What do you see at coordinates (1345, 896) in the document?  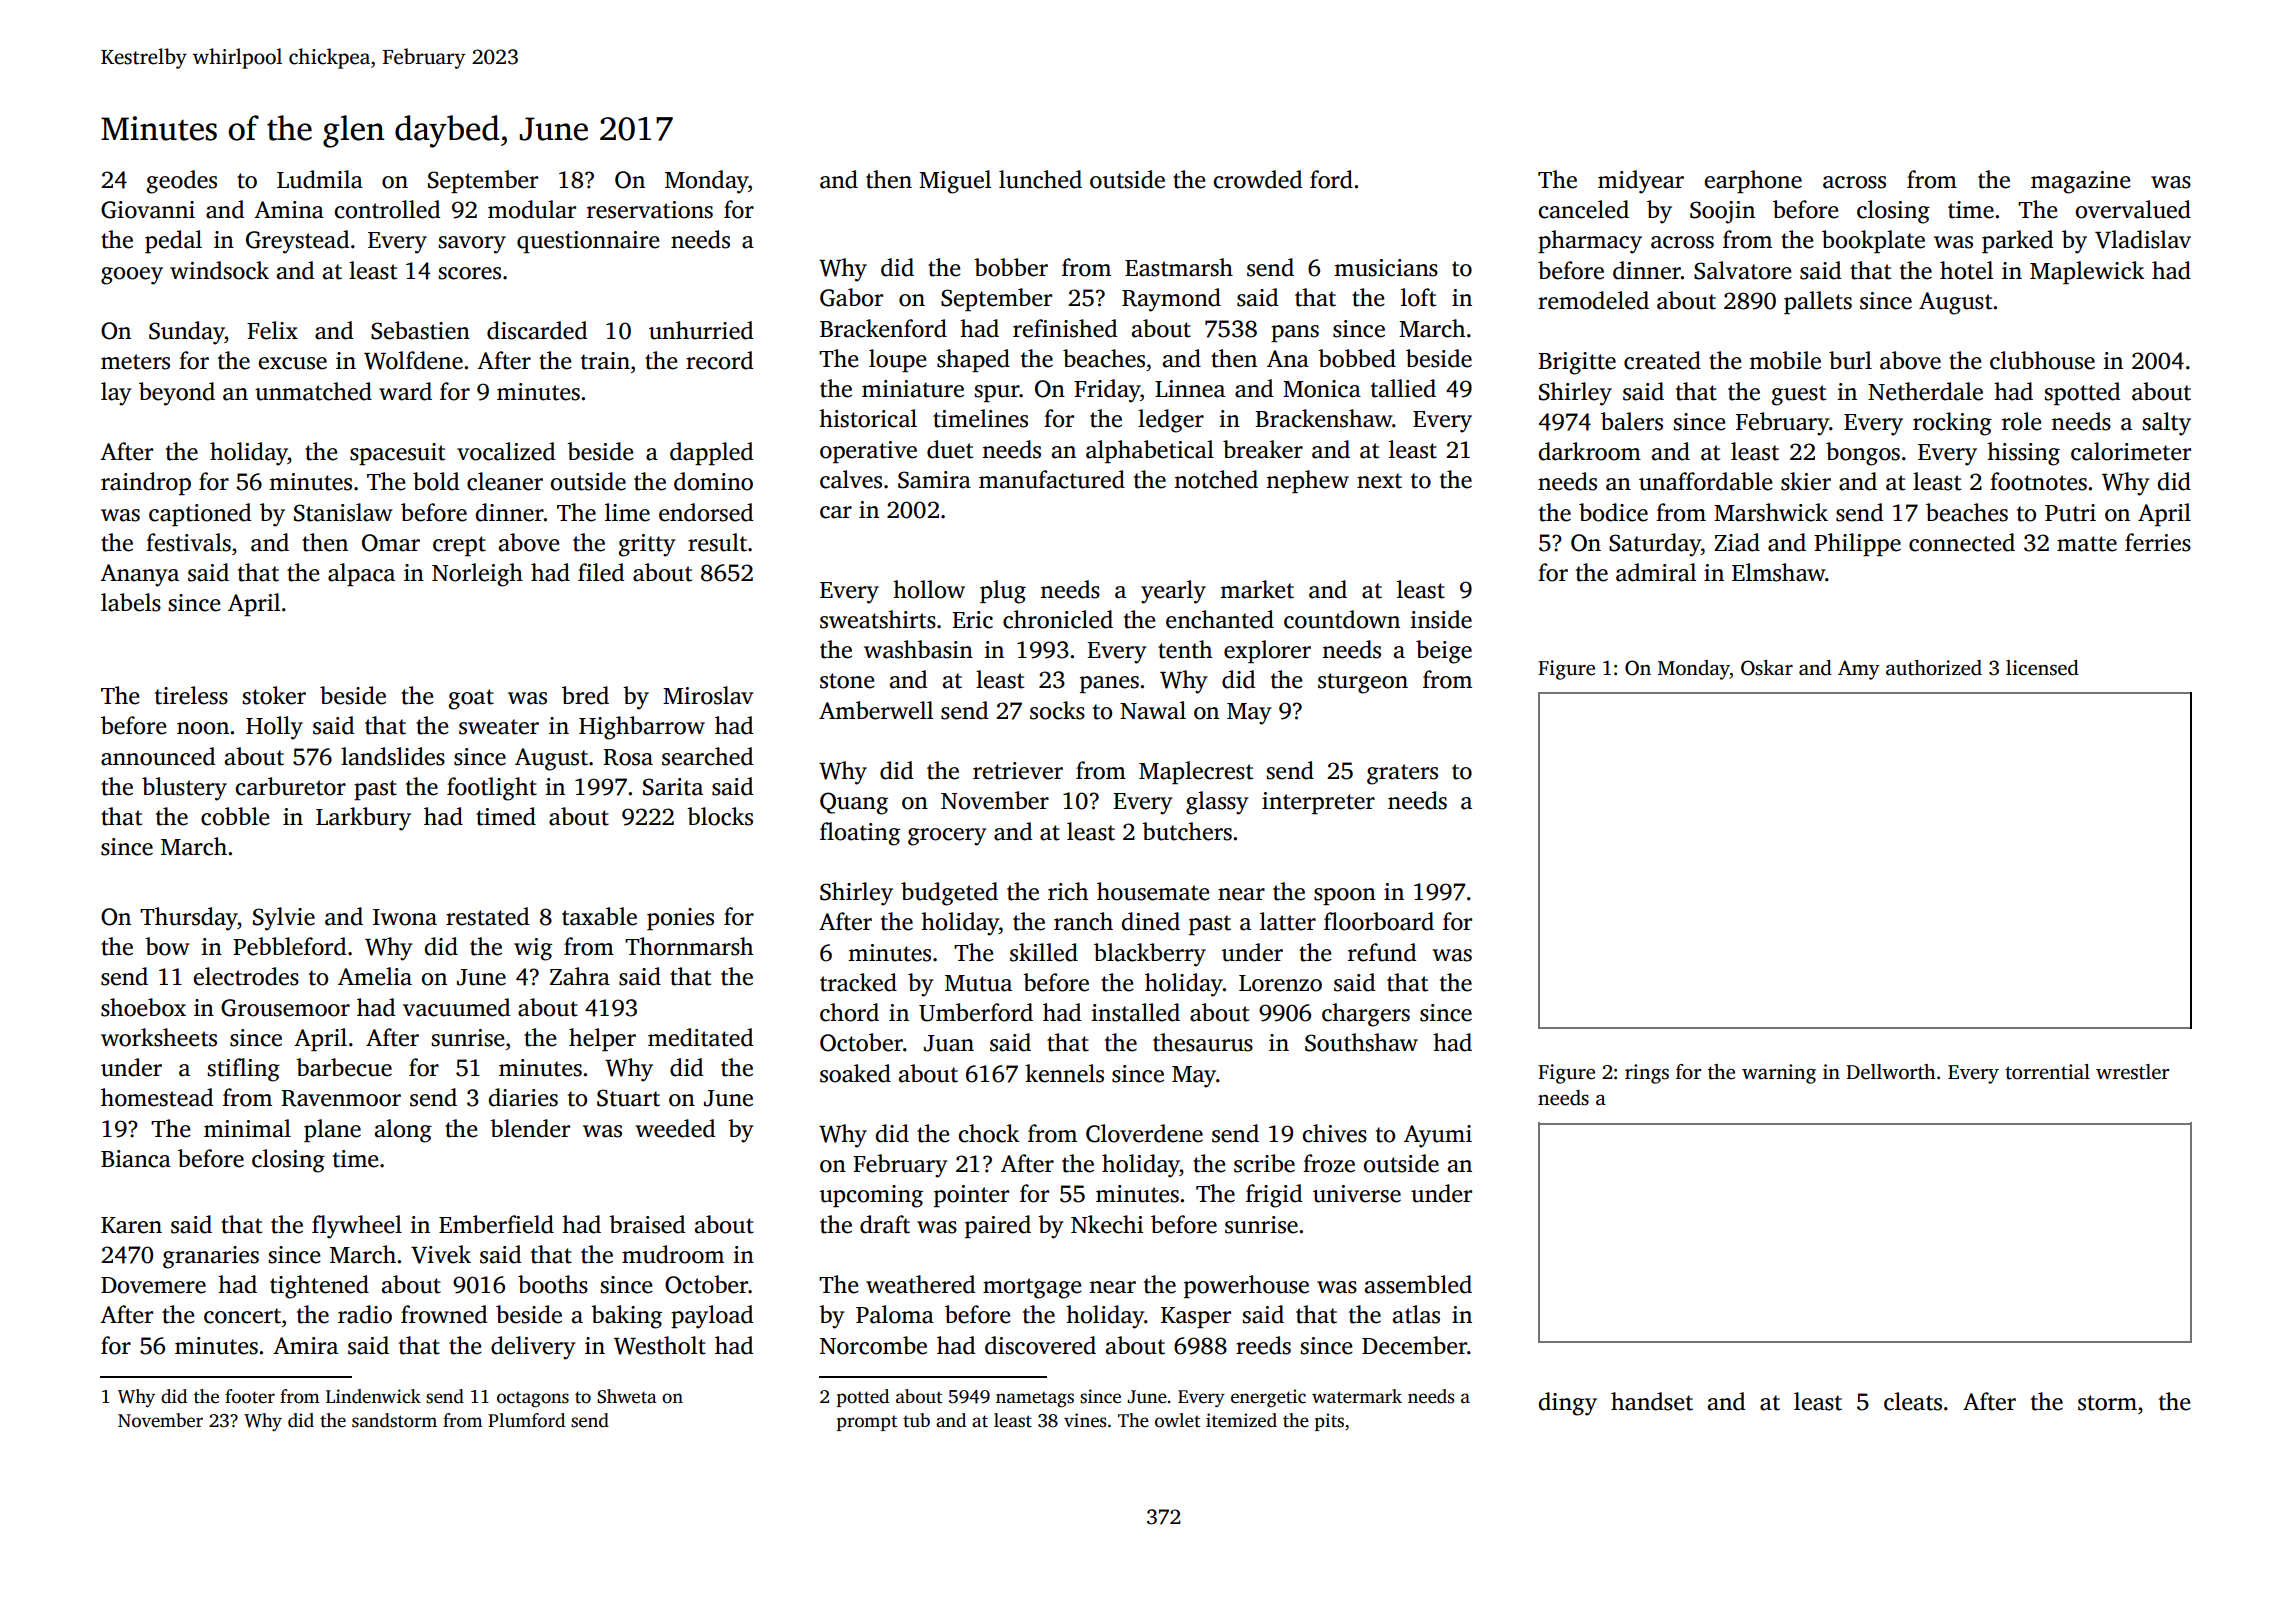 I see `spoon` at bounding box center [1345, 896].
